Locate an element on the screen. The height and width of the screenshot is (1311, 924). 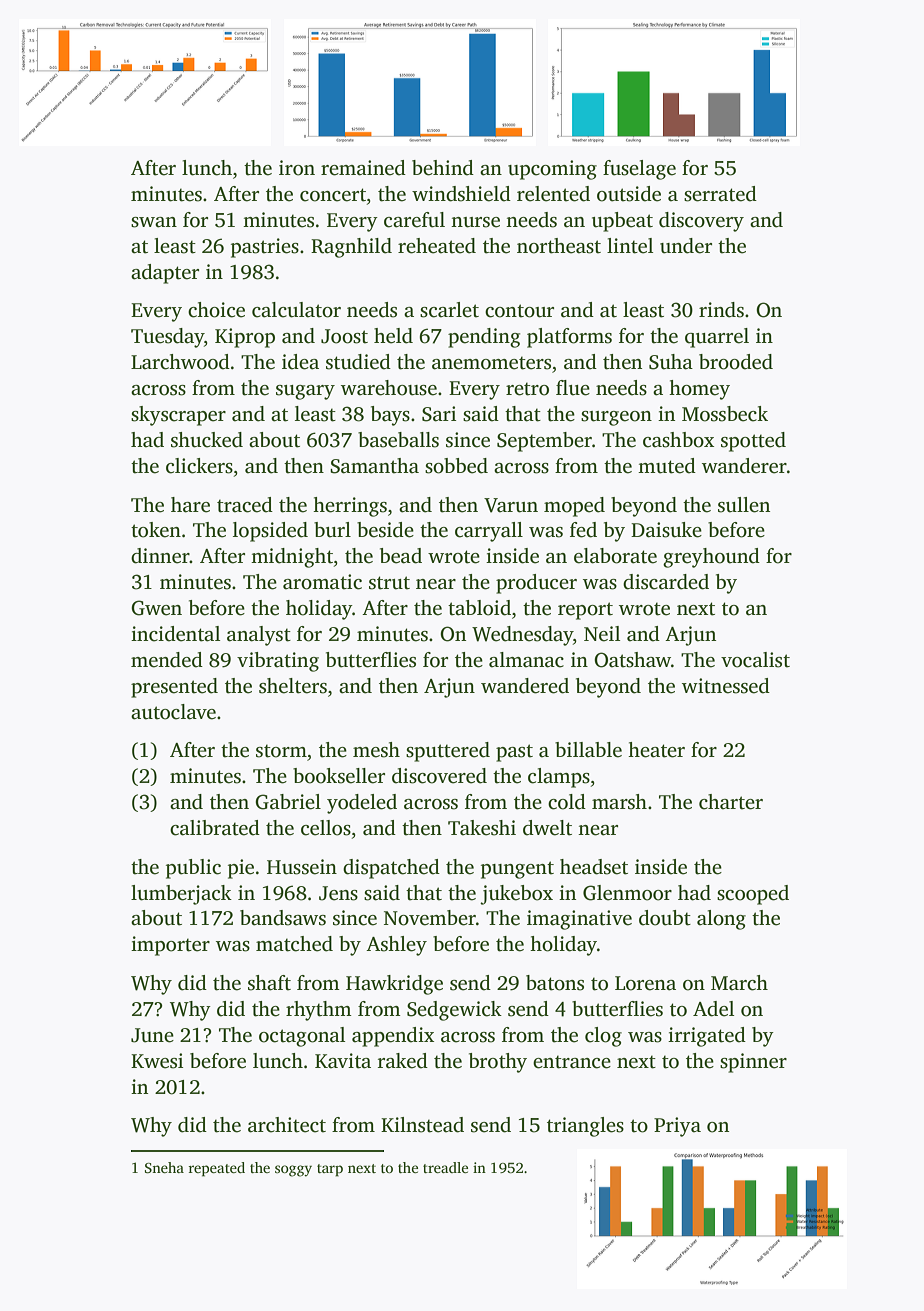
presented is located at coordinates (174, 688).
